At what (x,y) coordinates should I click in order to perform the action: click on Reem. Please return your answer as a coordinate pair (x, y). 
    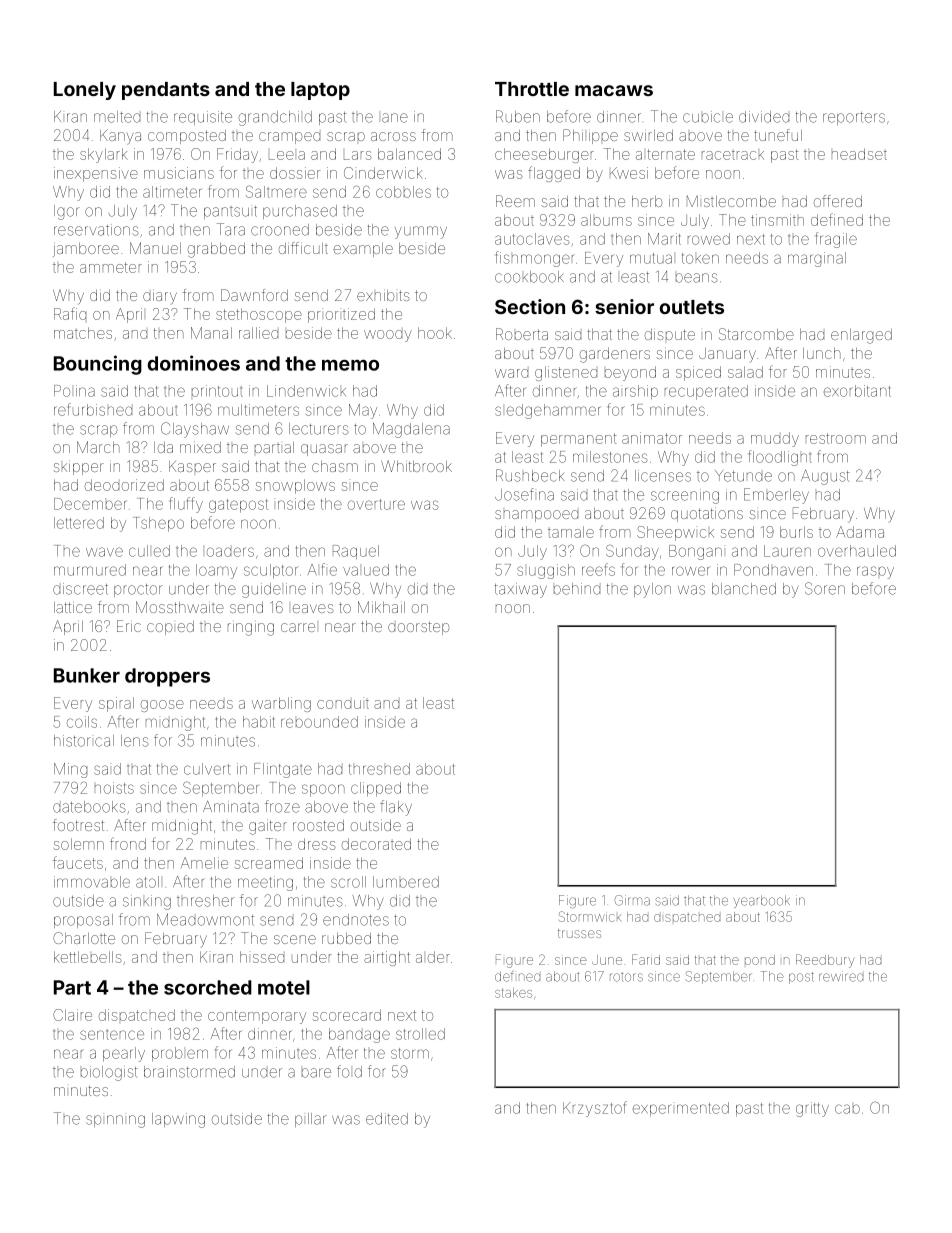
    Looking at the image, I should click on (515, 201).
